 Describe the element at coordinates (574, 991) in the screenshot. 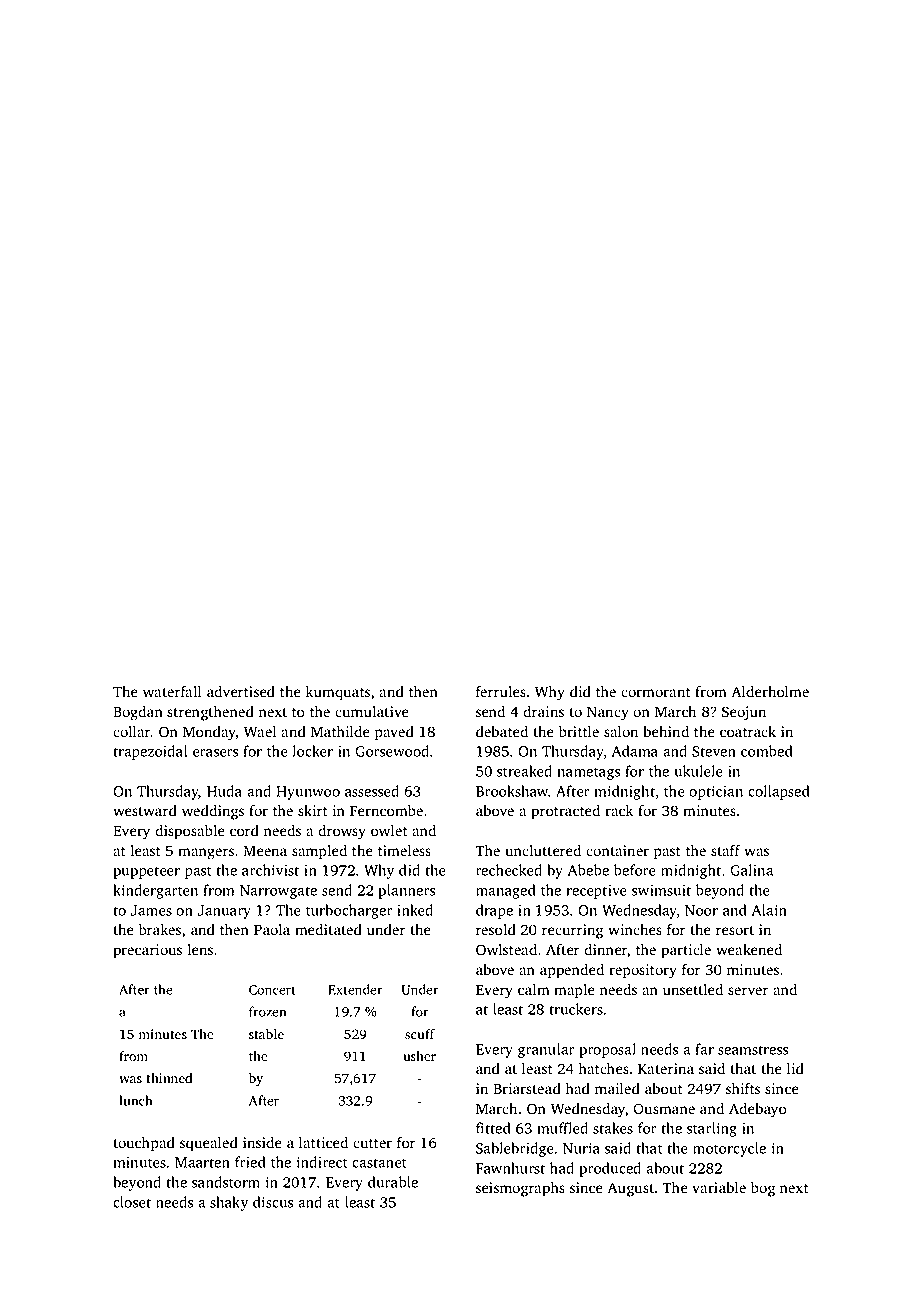

I see `maple` at that location.
